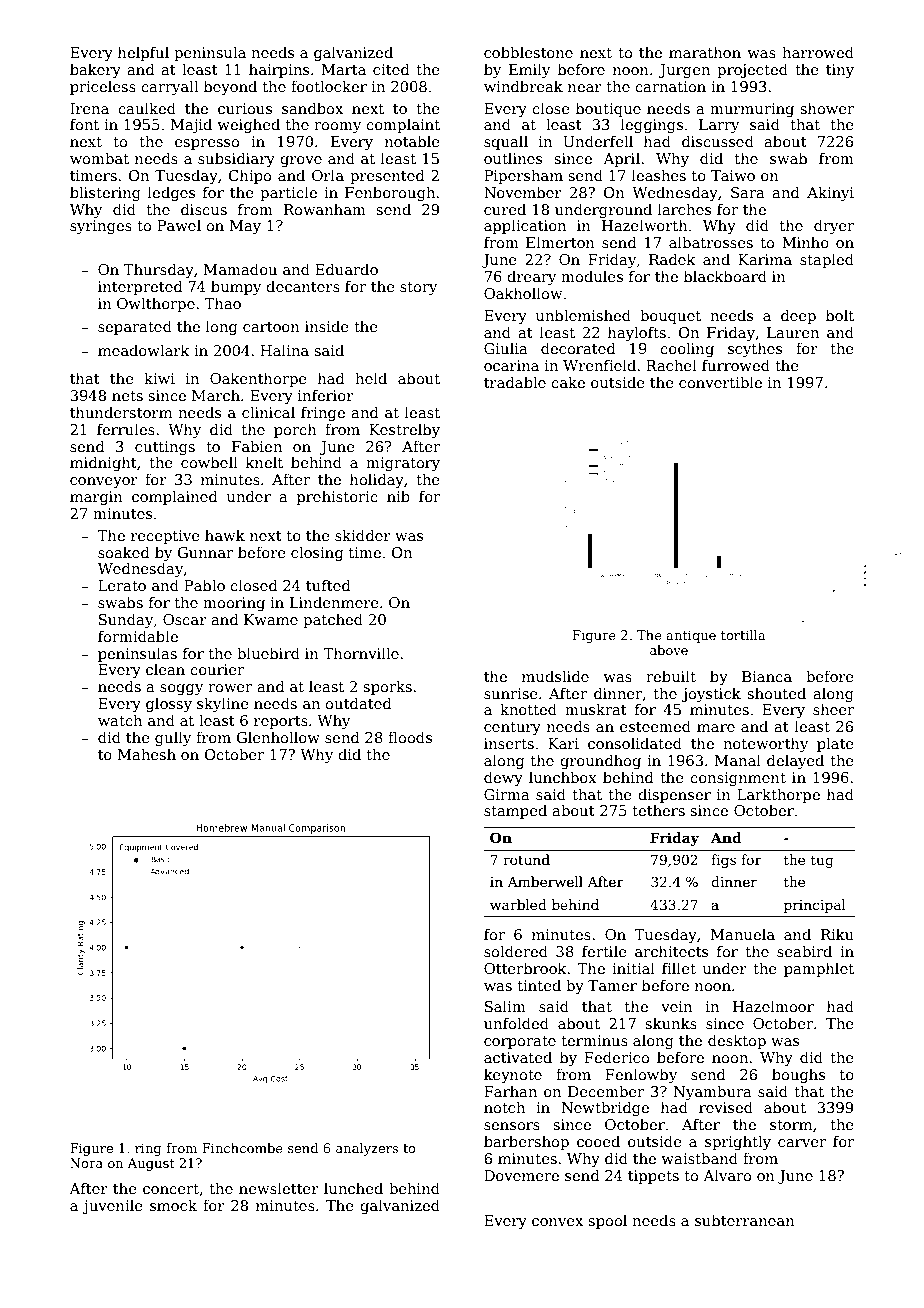  Describe the element at coordinates (138, 636) in the image. I see `formidable` at that location.
